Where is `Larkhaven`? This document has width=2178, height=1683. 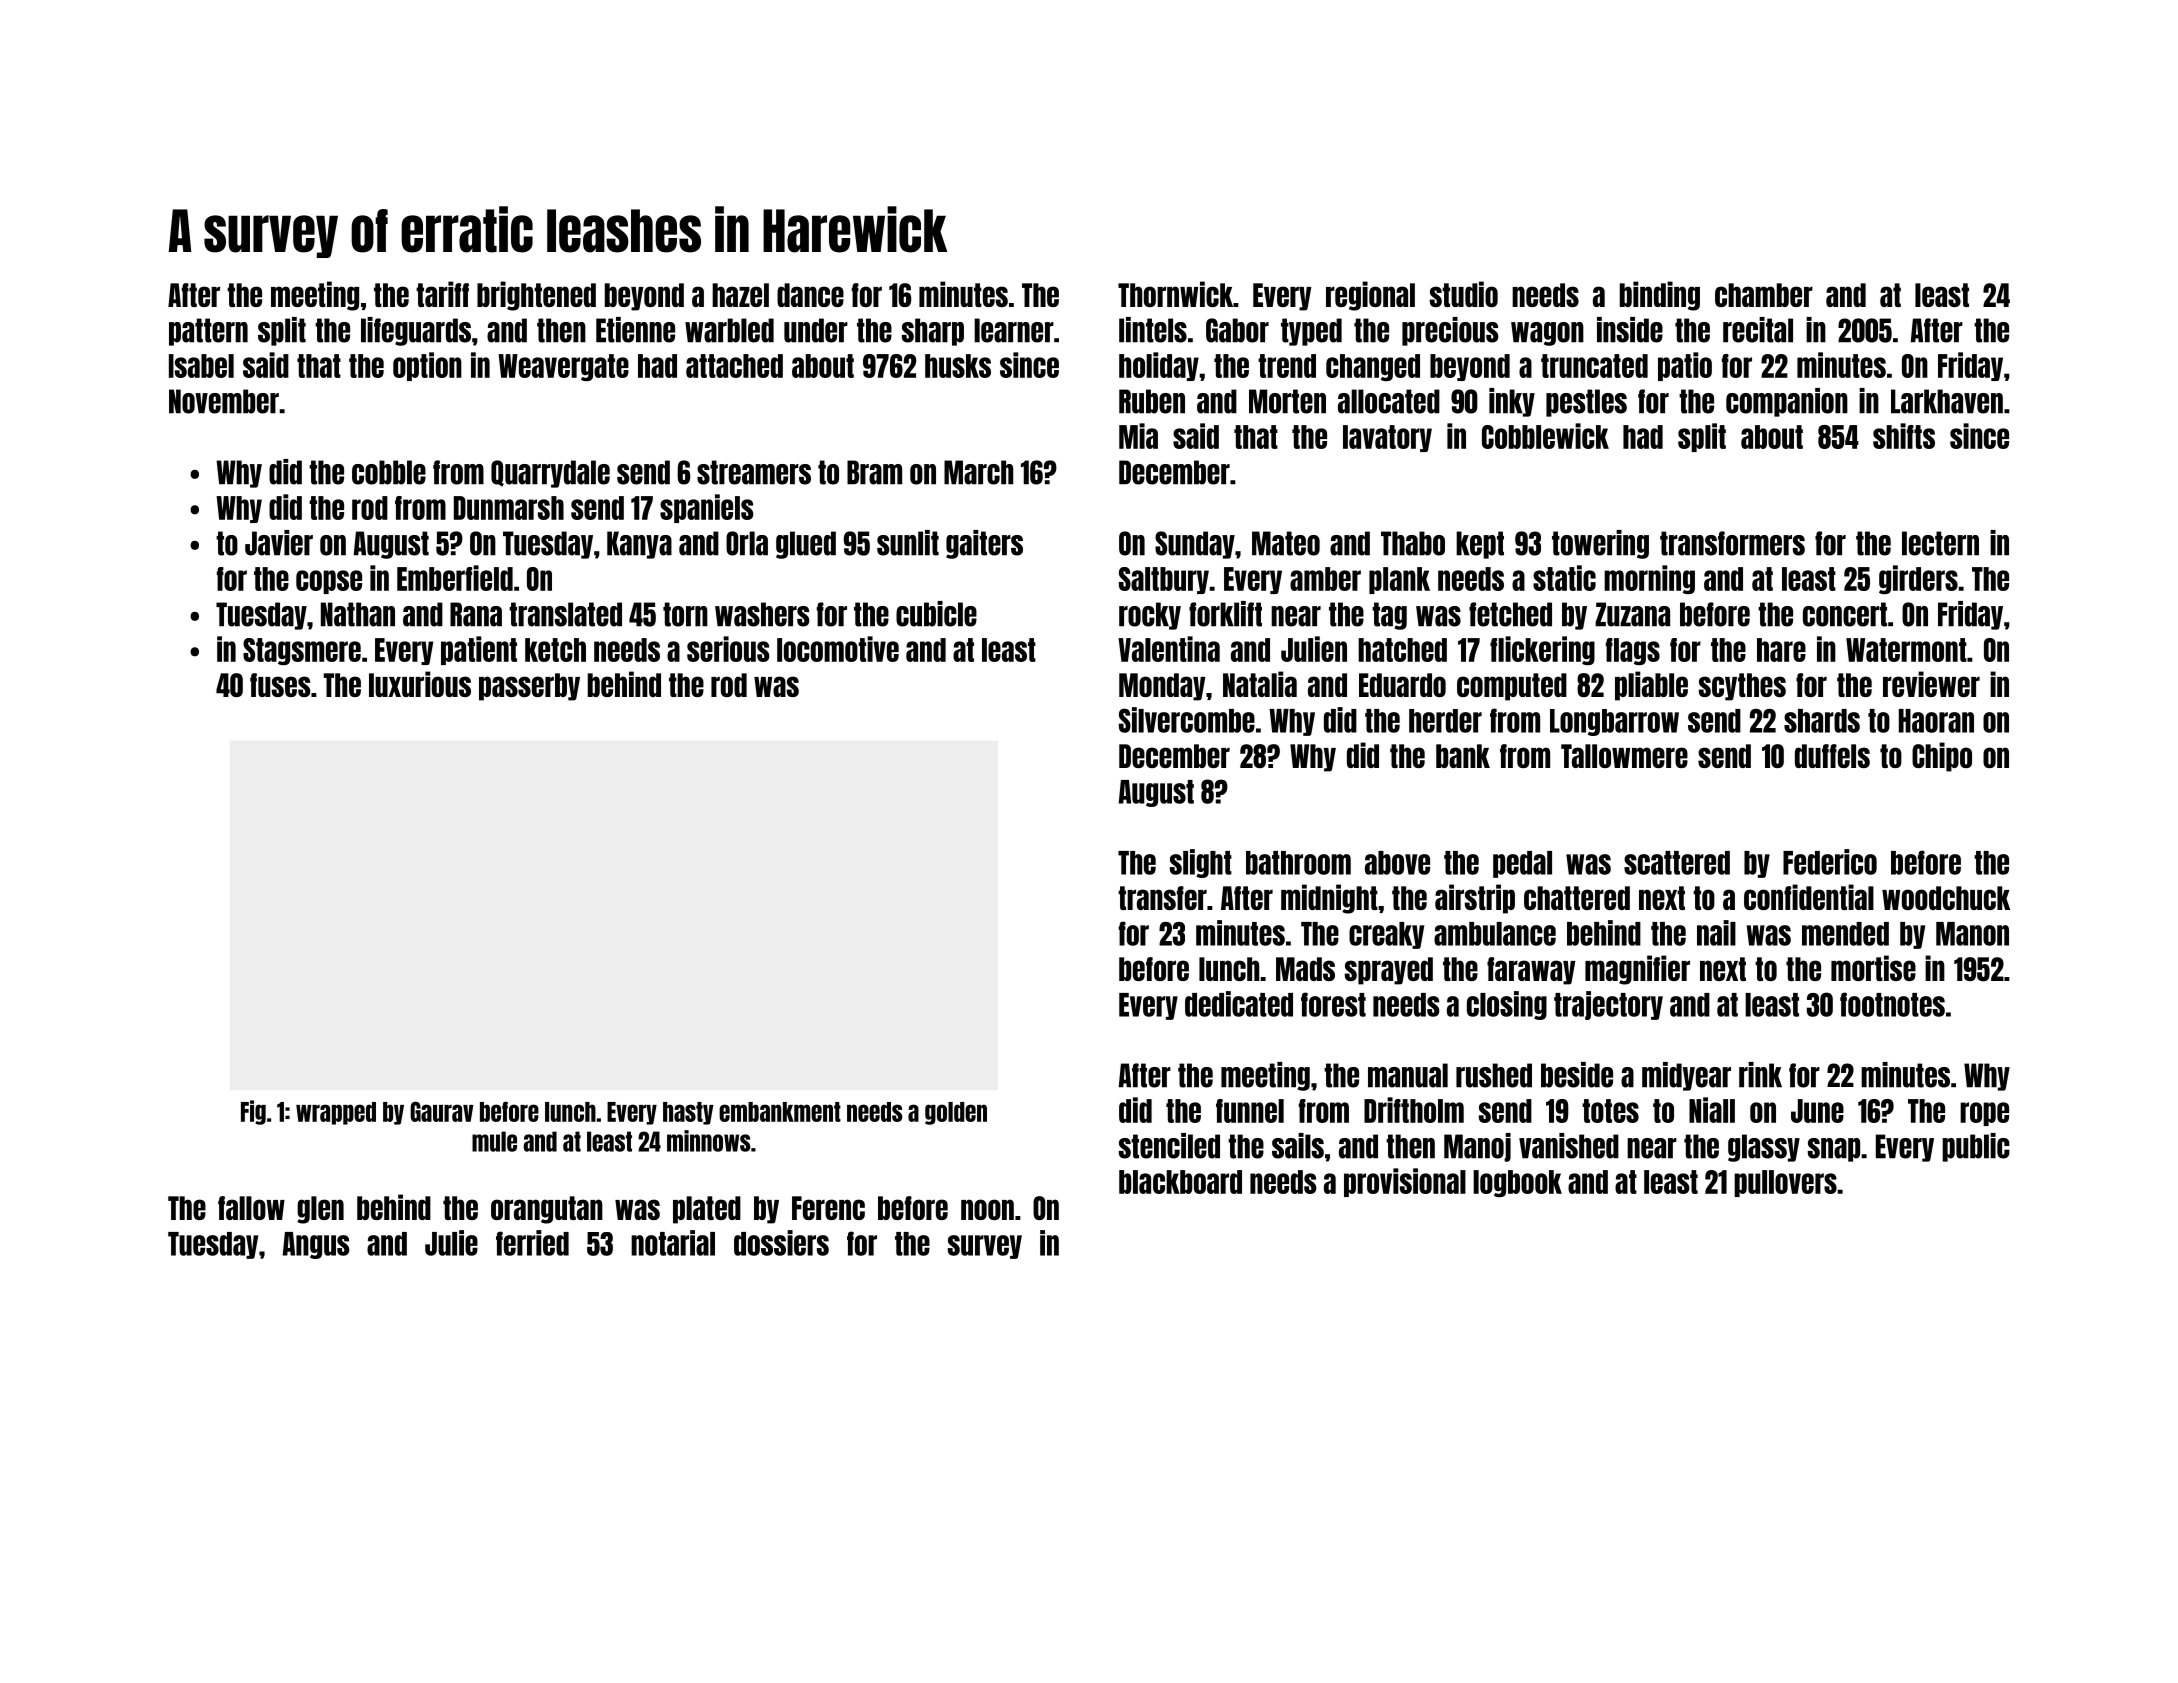
Larkhaven is located at coordinates (1947, 401).
